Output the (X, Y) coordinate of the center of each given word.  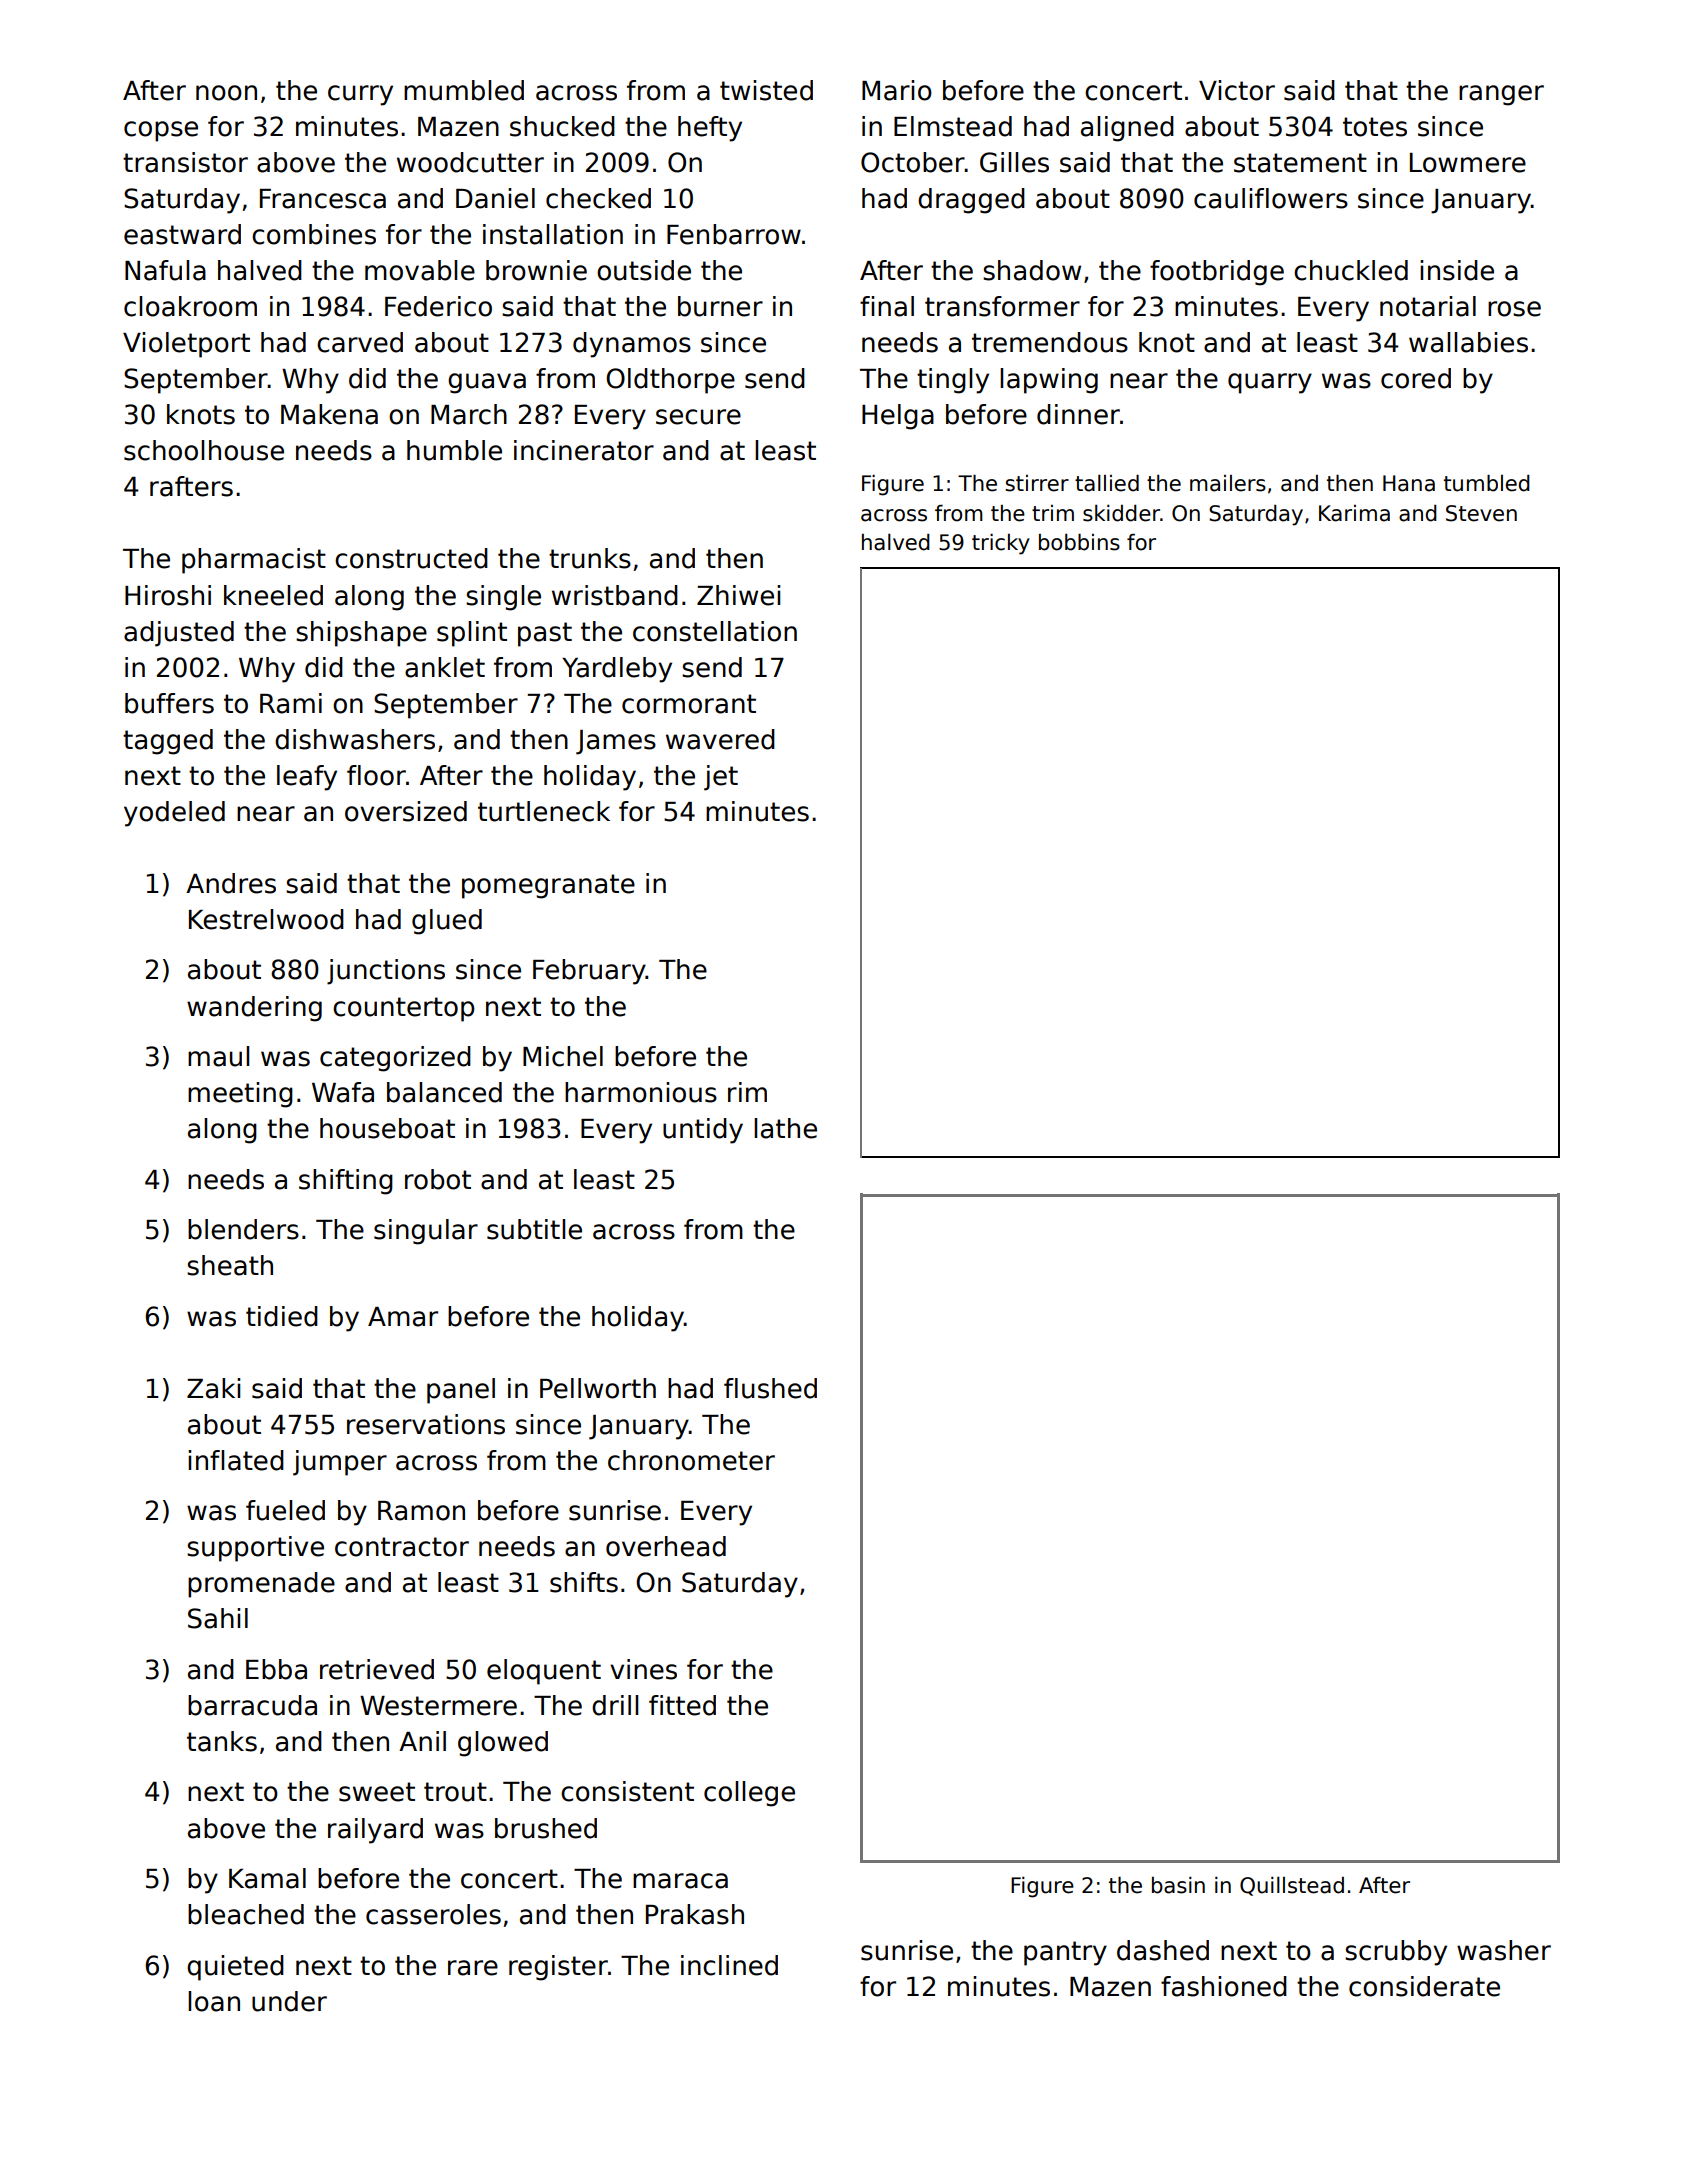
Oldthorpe (670, 381)
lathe (785, 1128)
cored (1416, 378)
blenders (243, 1229)
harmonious (641, 1092)
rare (473, 1968)
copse (161, 131)
